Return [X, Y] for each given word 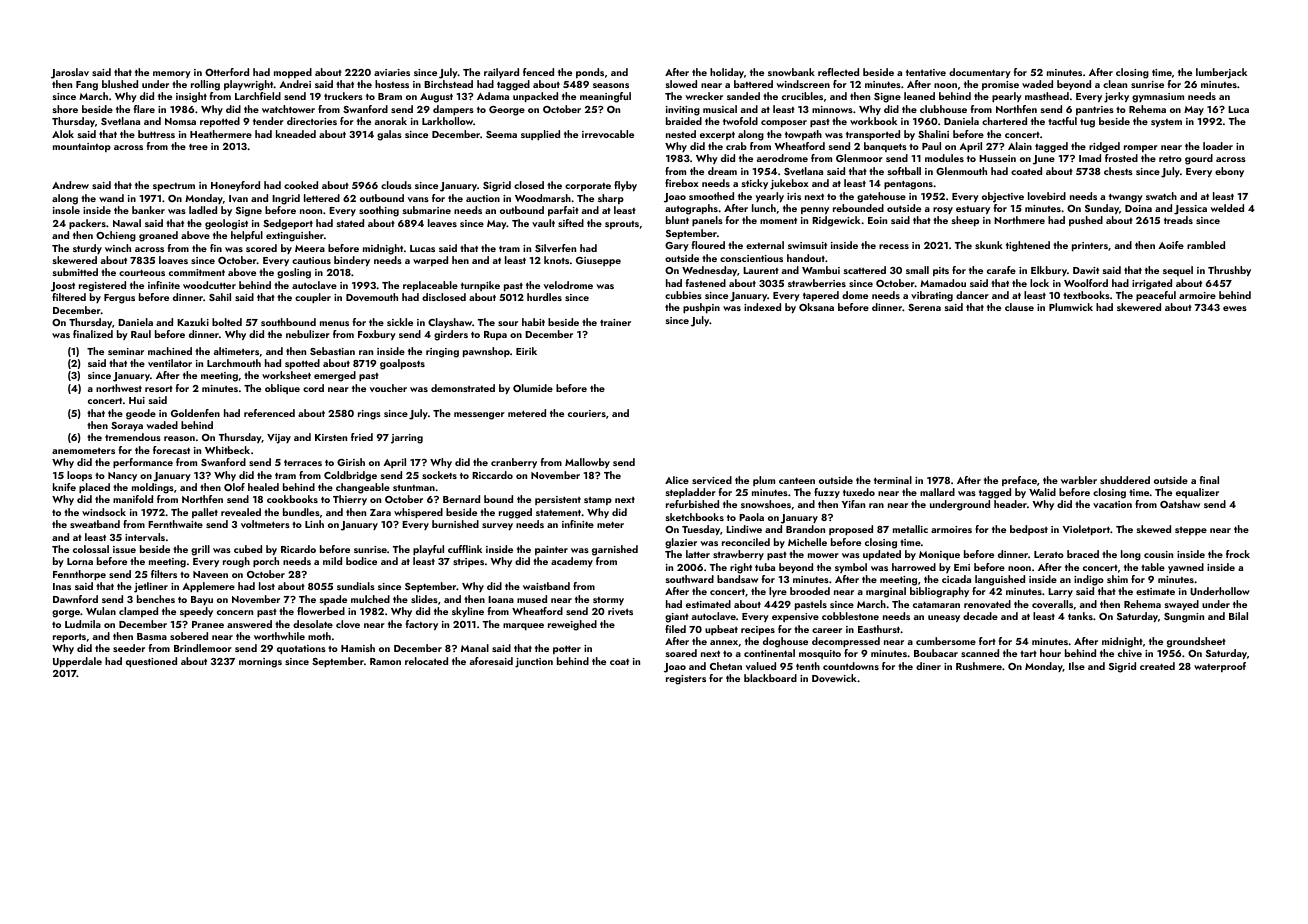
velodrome [568, 285]
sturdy [87, 249]
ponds [590, 73]
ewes [1235, 308]
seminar [126, 351]
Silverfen [555, 248]
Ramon [385, 661]
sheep [965, 221]
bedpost [1029, 530]
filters [164, 574]
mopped [293, 73]
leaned [919, 96]
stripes [468, 562]
